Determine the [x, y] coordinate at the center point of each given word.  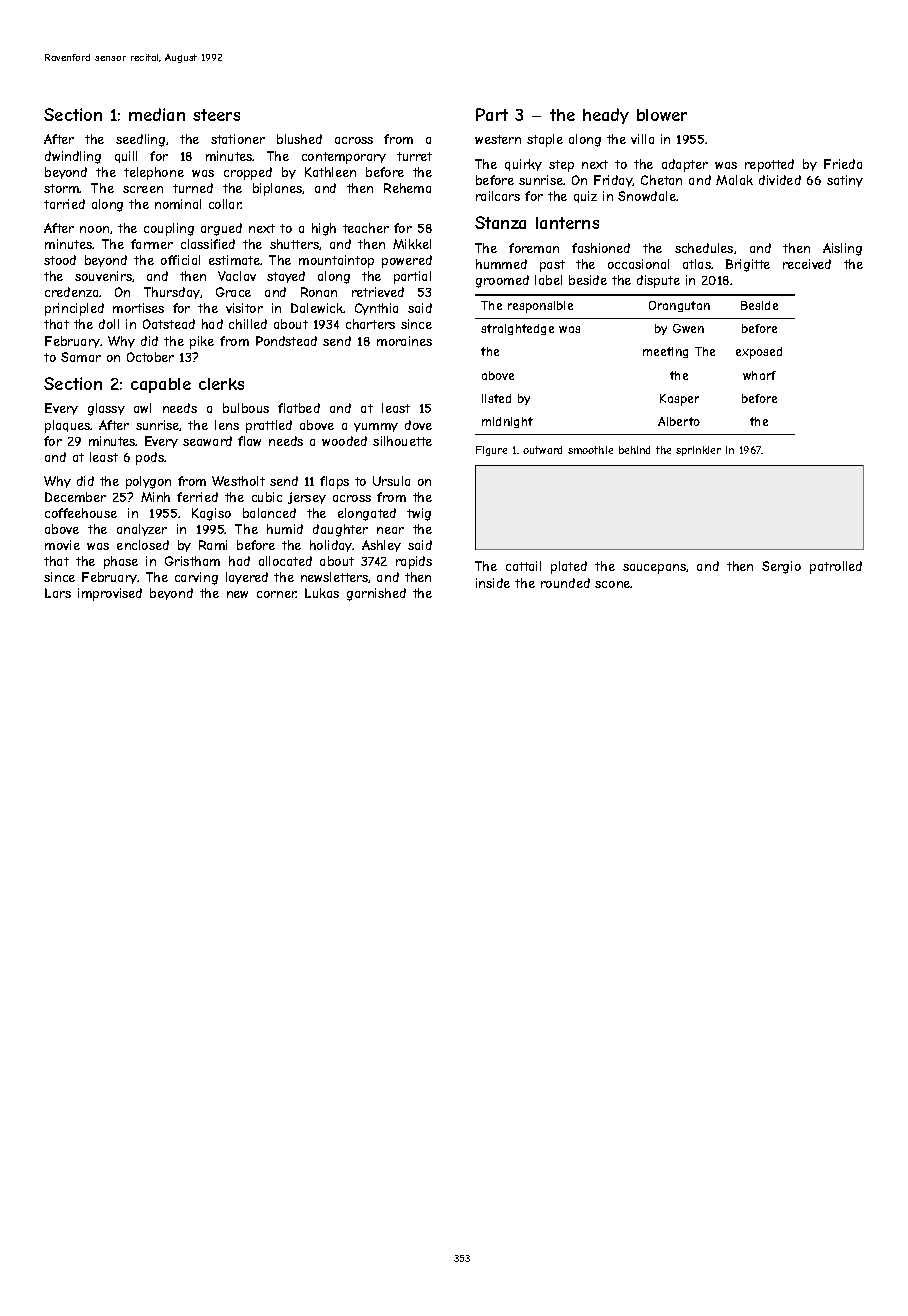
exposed [759, 353]
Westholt [238, 481]
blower [662, 115]
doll [109, 324]
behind [634, 450]
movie [62, 545]
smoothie [590, 450]
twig [419, 514]
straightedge [517, 329]
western [498, 139]
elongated [367, 514]
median [157, 114]
